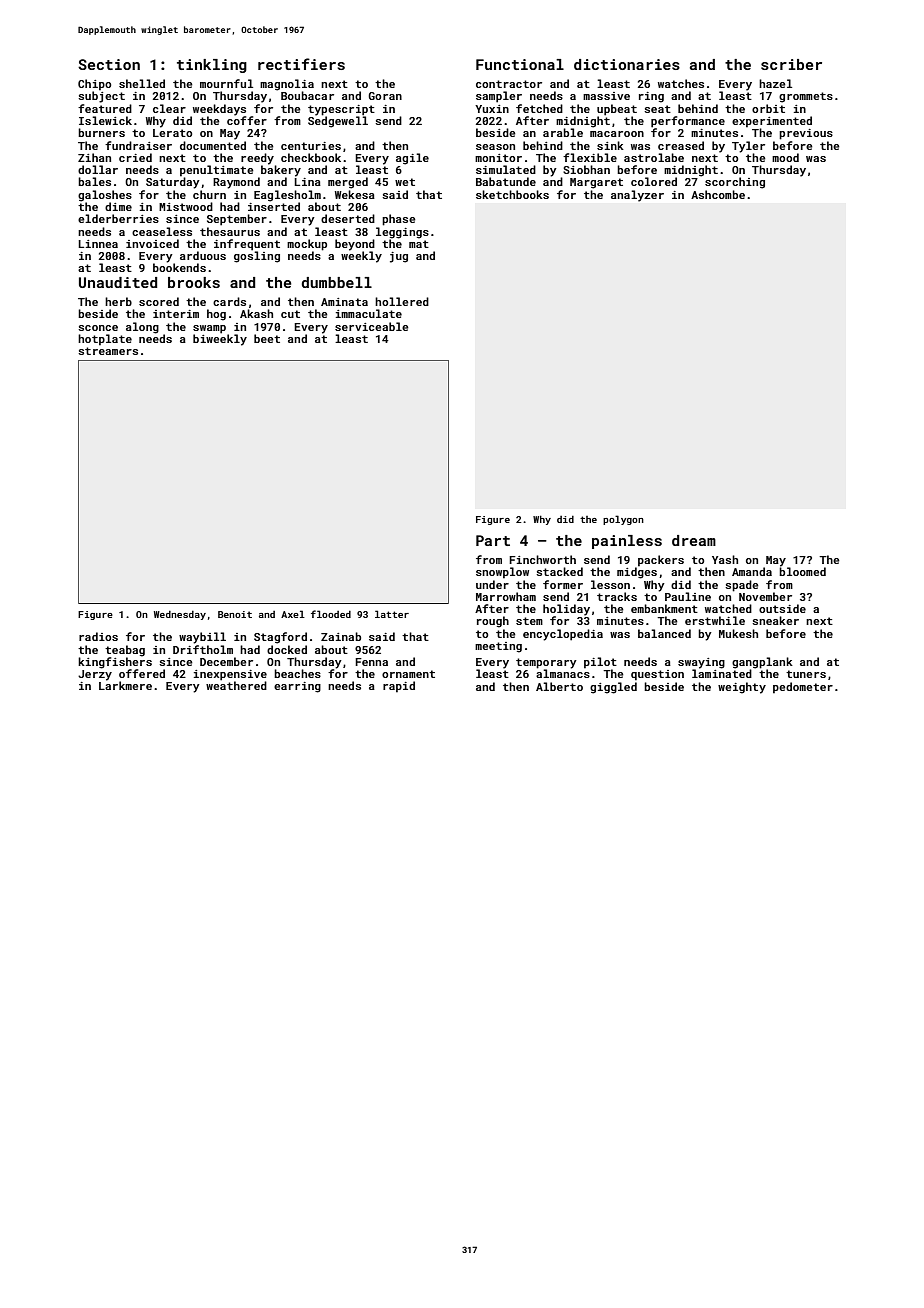 The width and height of the document is (924, 1308). Describe the element at coordinates (125, 651) in the document. I see `teabag` at that location.
